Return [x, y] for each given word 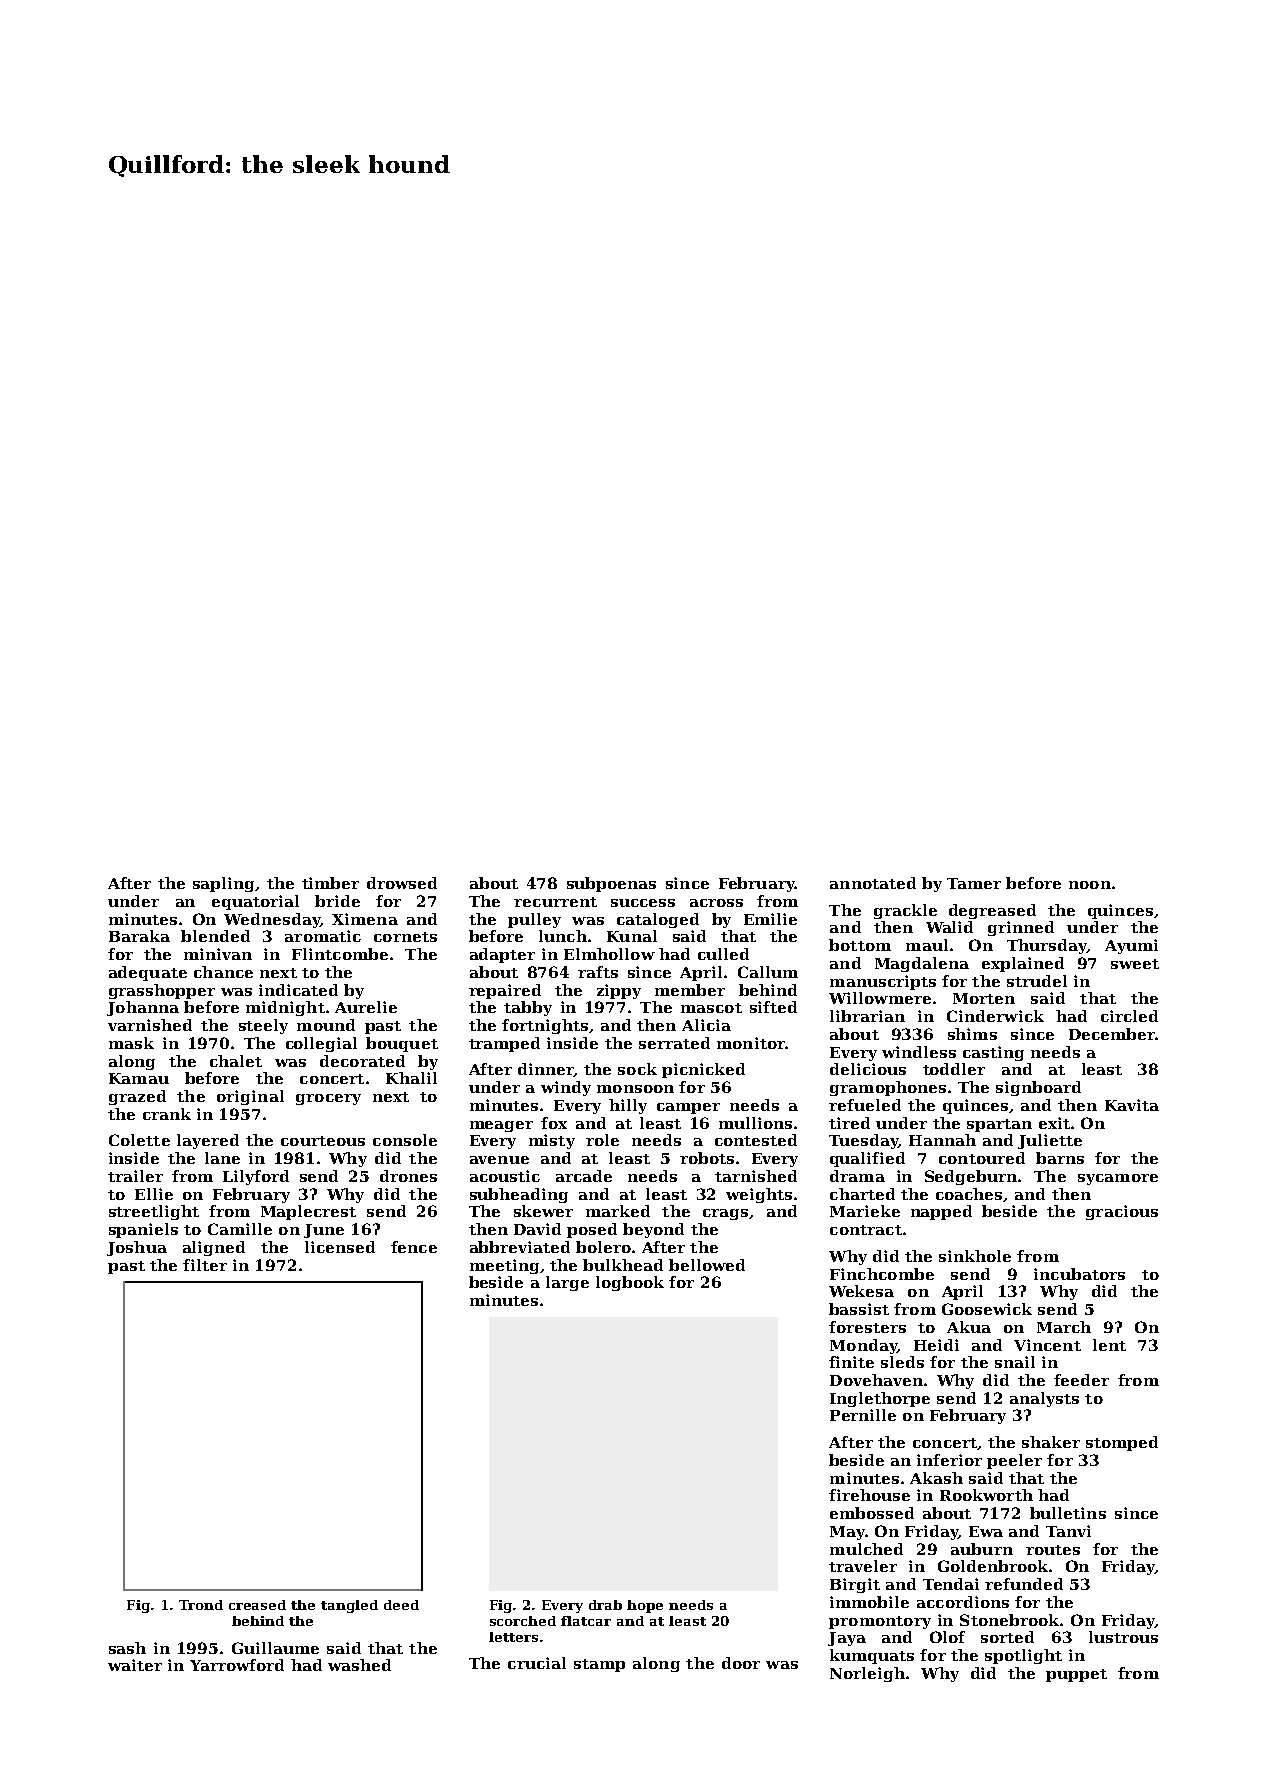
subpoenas [611, 884]
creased [257, 1605]
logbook [630, 1283]
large [567, 1283]
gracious [1122, 1212]
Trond [201, 1605]
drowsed [402, 883]
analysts [1044, 1399]
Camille [240, 1229]
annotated [873, 883]
